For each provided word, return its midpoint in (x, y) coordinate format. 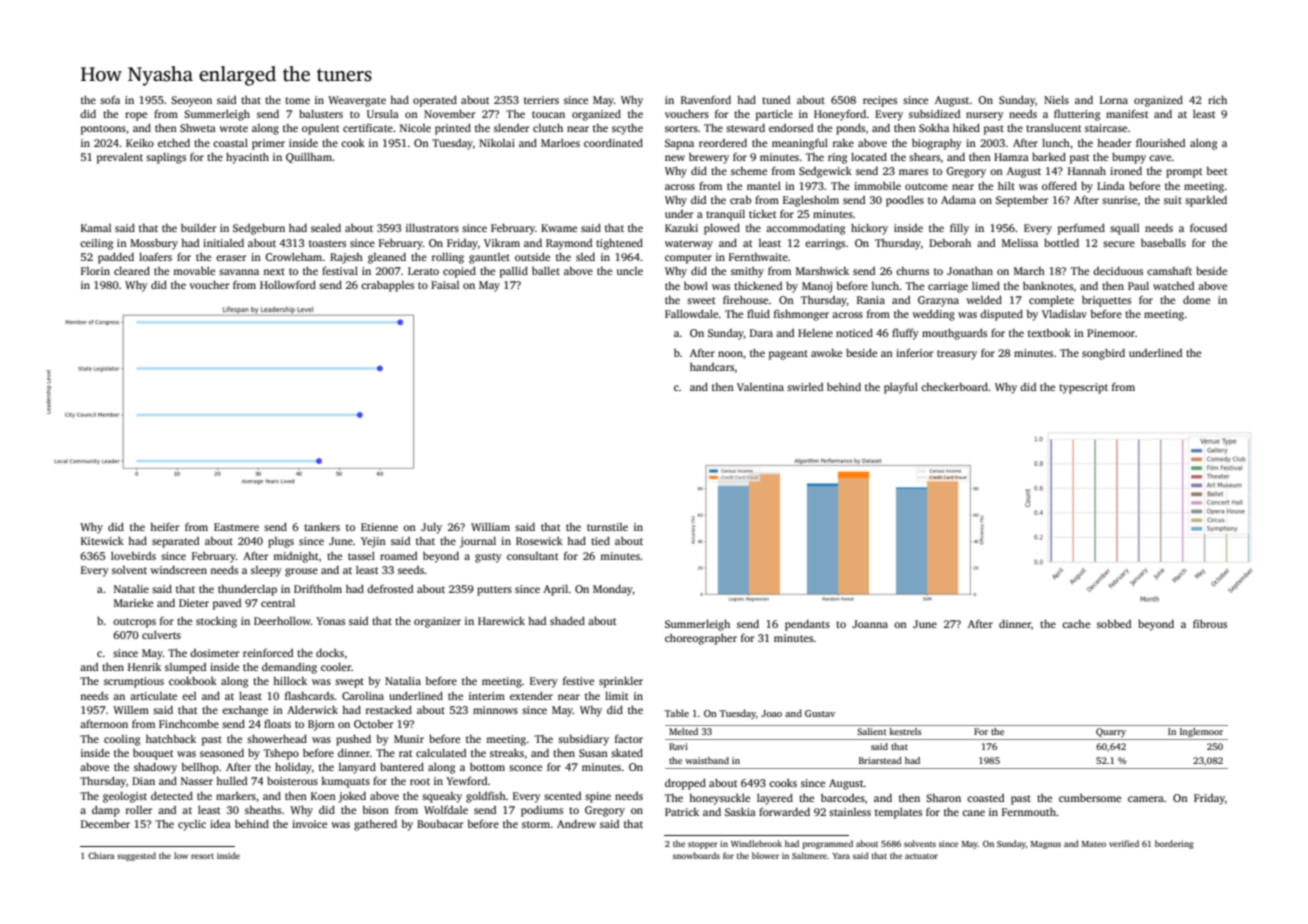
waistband (707, 760)
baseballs (1163, 242)
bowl (696, 285)
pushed (353, 740)
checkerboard (955, 386)
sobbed (1114, 624)
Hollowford (288, 284)
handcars (712, 367)
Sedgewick (825, 172)
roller (139, 809)
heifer (164, 527)
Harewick (501, 620)
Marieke (133, 603)
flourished (1160, 142)
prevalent (120, 158)
